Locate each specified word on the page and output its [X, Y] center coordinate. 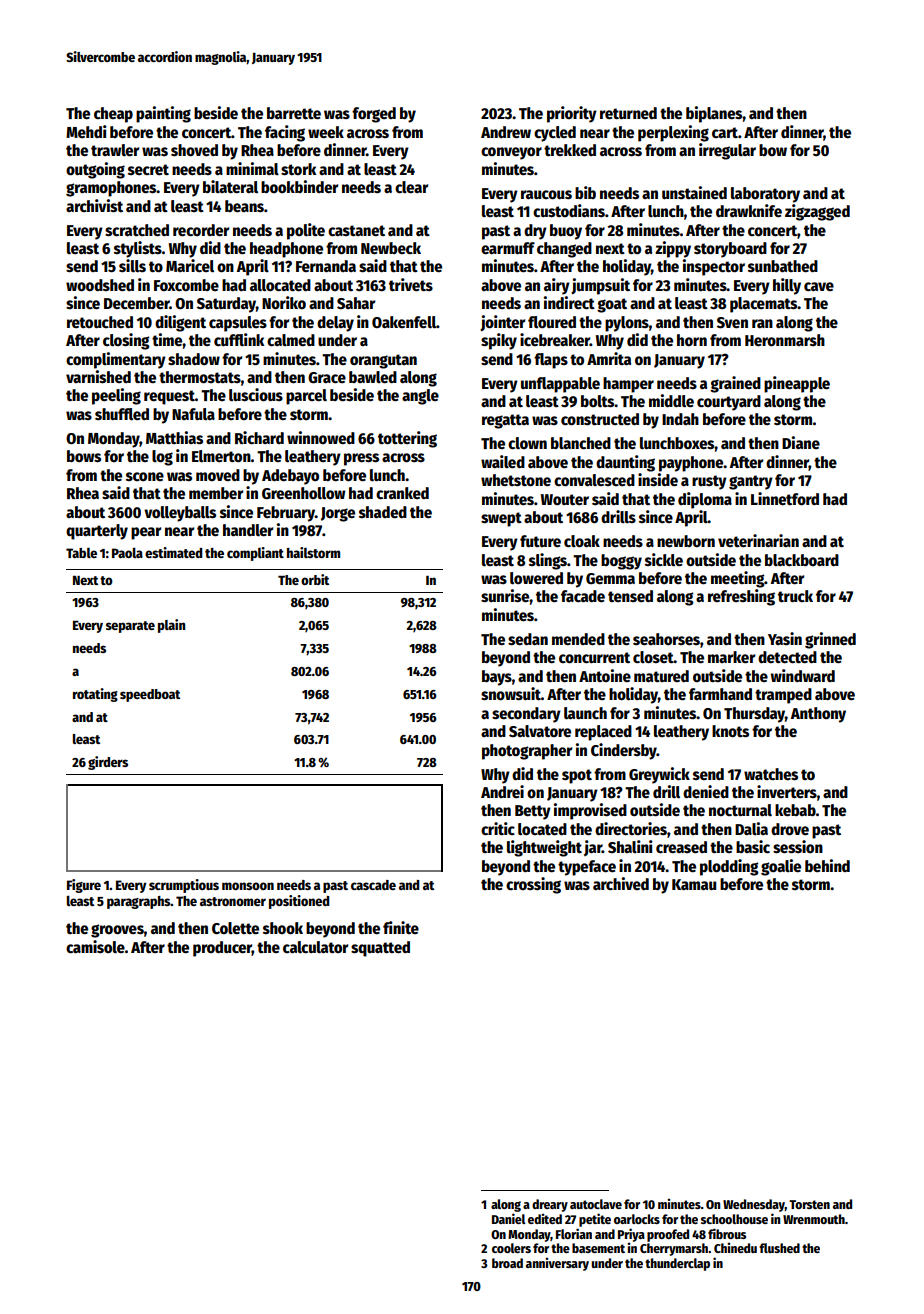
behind [827, 866]
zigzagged [817, 212]
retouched [100, 322]
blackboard [802, 560]
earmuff [508, 248]
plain [171, 626]
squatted [380, 949]
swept [501, 519]
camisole [95, 947]
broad [507, 1263]
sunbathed [783, 266]
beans [244, 206]
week [326, 132]
